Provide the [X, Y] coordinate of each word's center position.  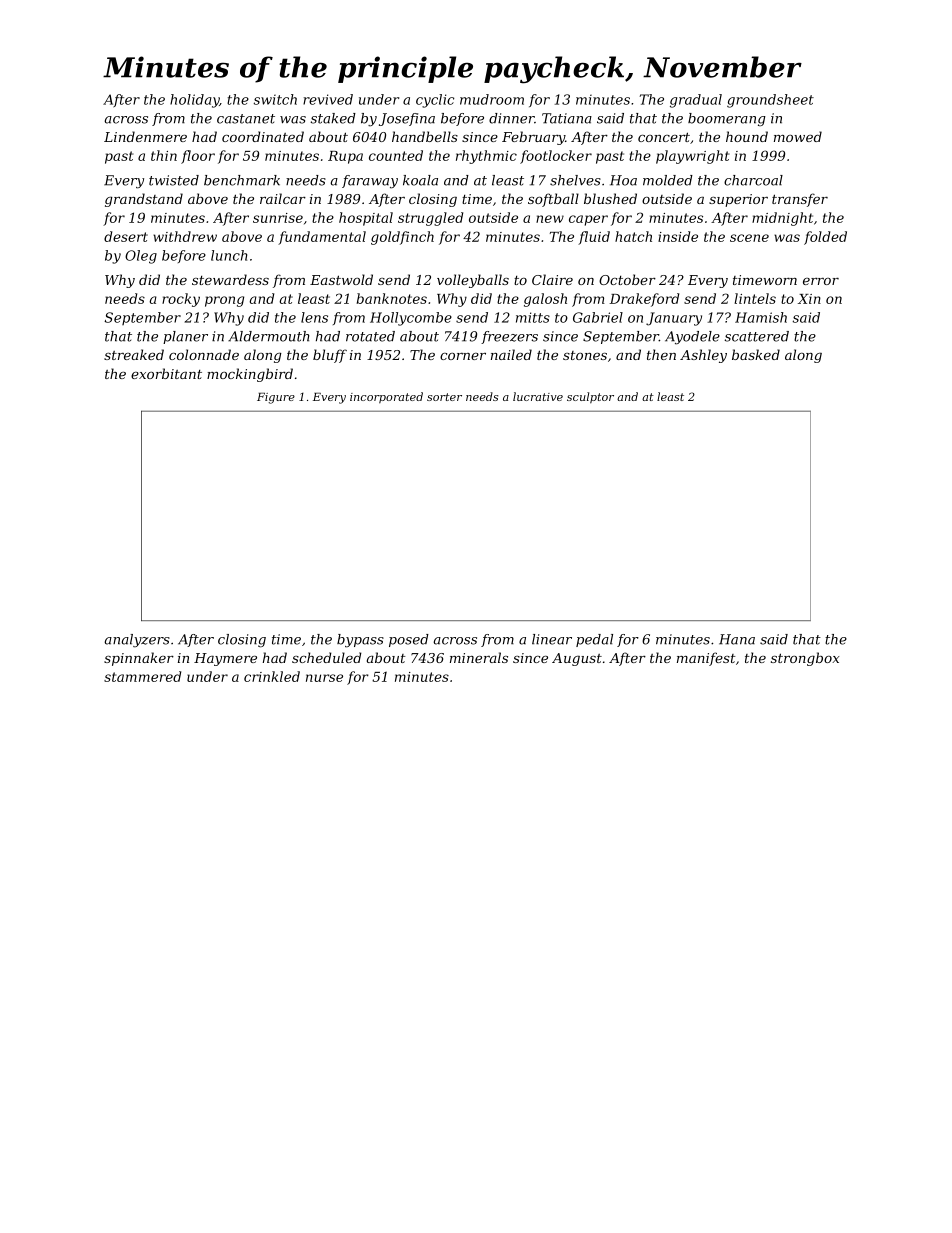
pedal [594, 640]
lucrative [538, 396]
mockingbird [250, 375]
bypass [360, 641]
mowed [798, 136]
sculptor [590, 398]
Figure [276, 398]
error [821, 281]
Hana [737, 639]
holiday [194, 101]
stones [585, 355]
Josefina [407, 119]
